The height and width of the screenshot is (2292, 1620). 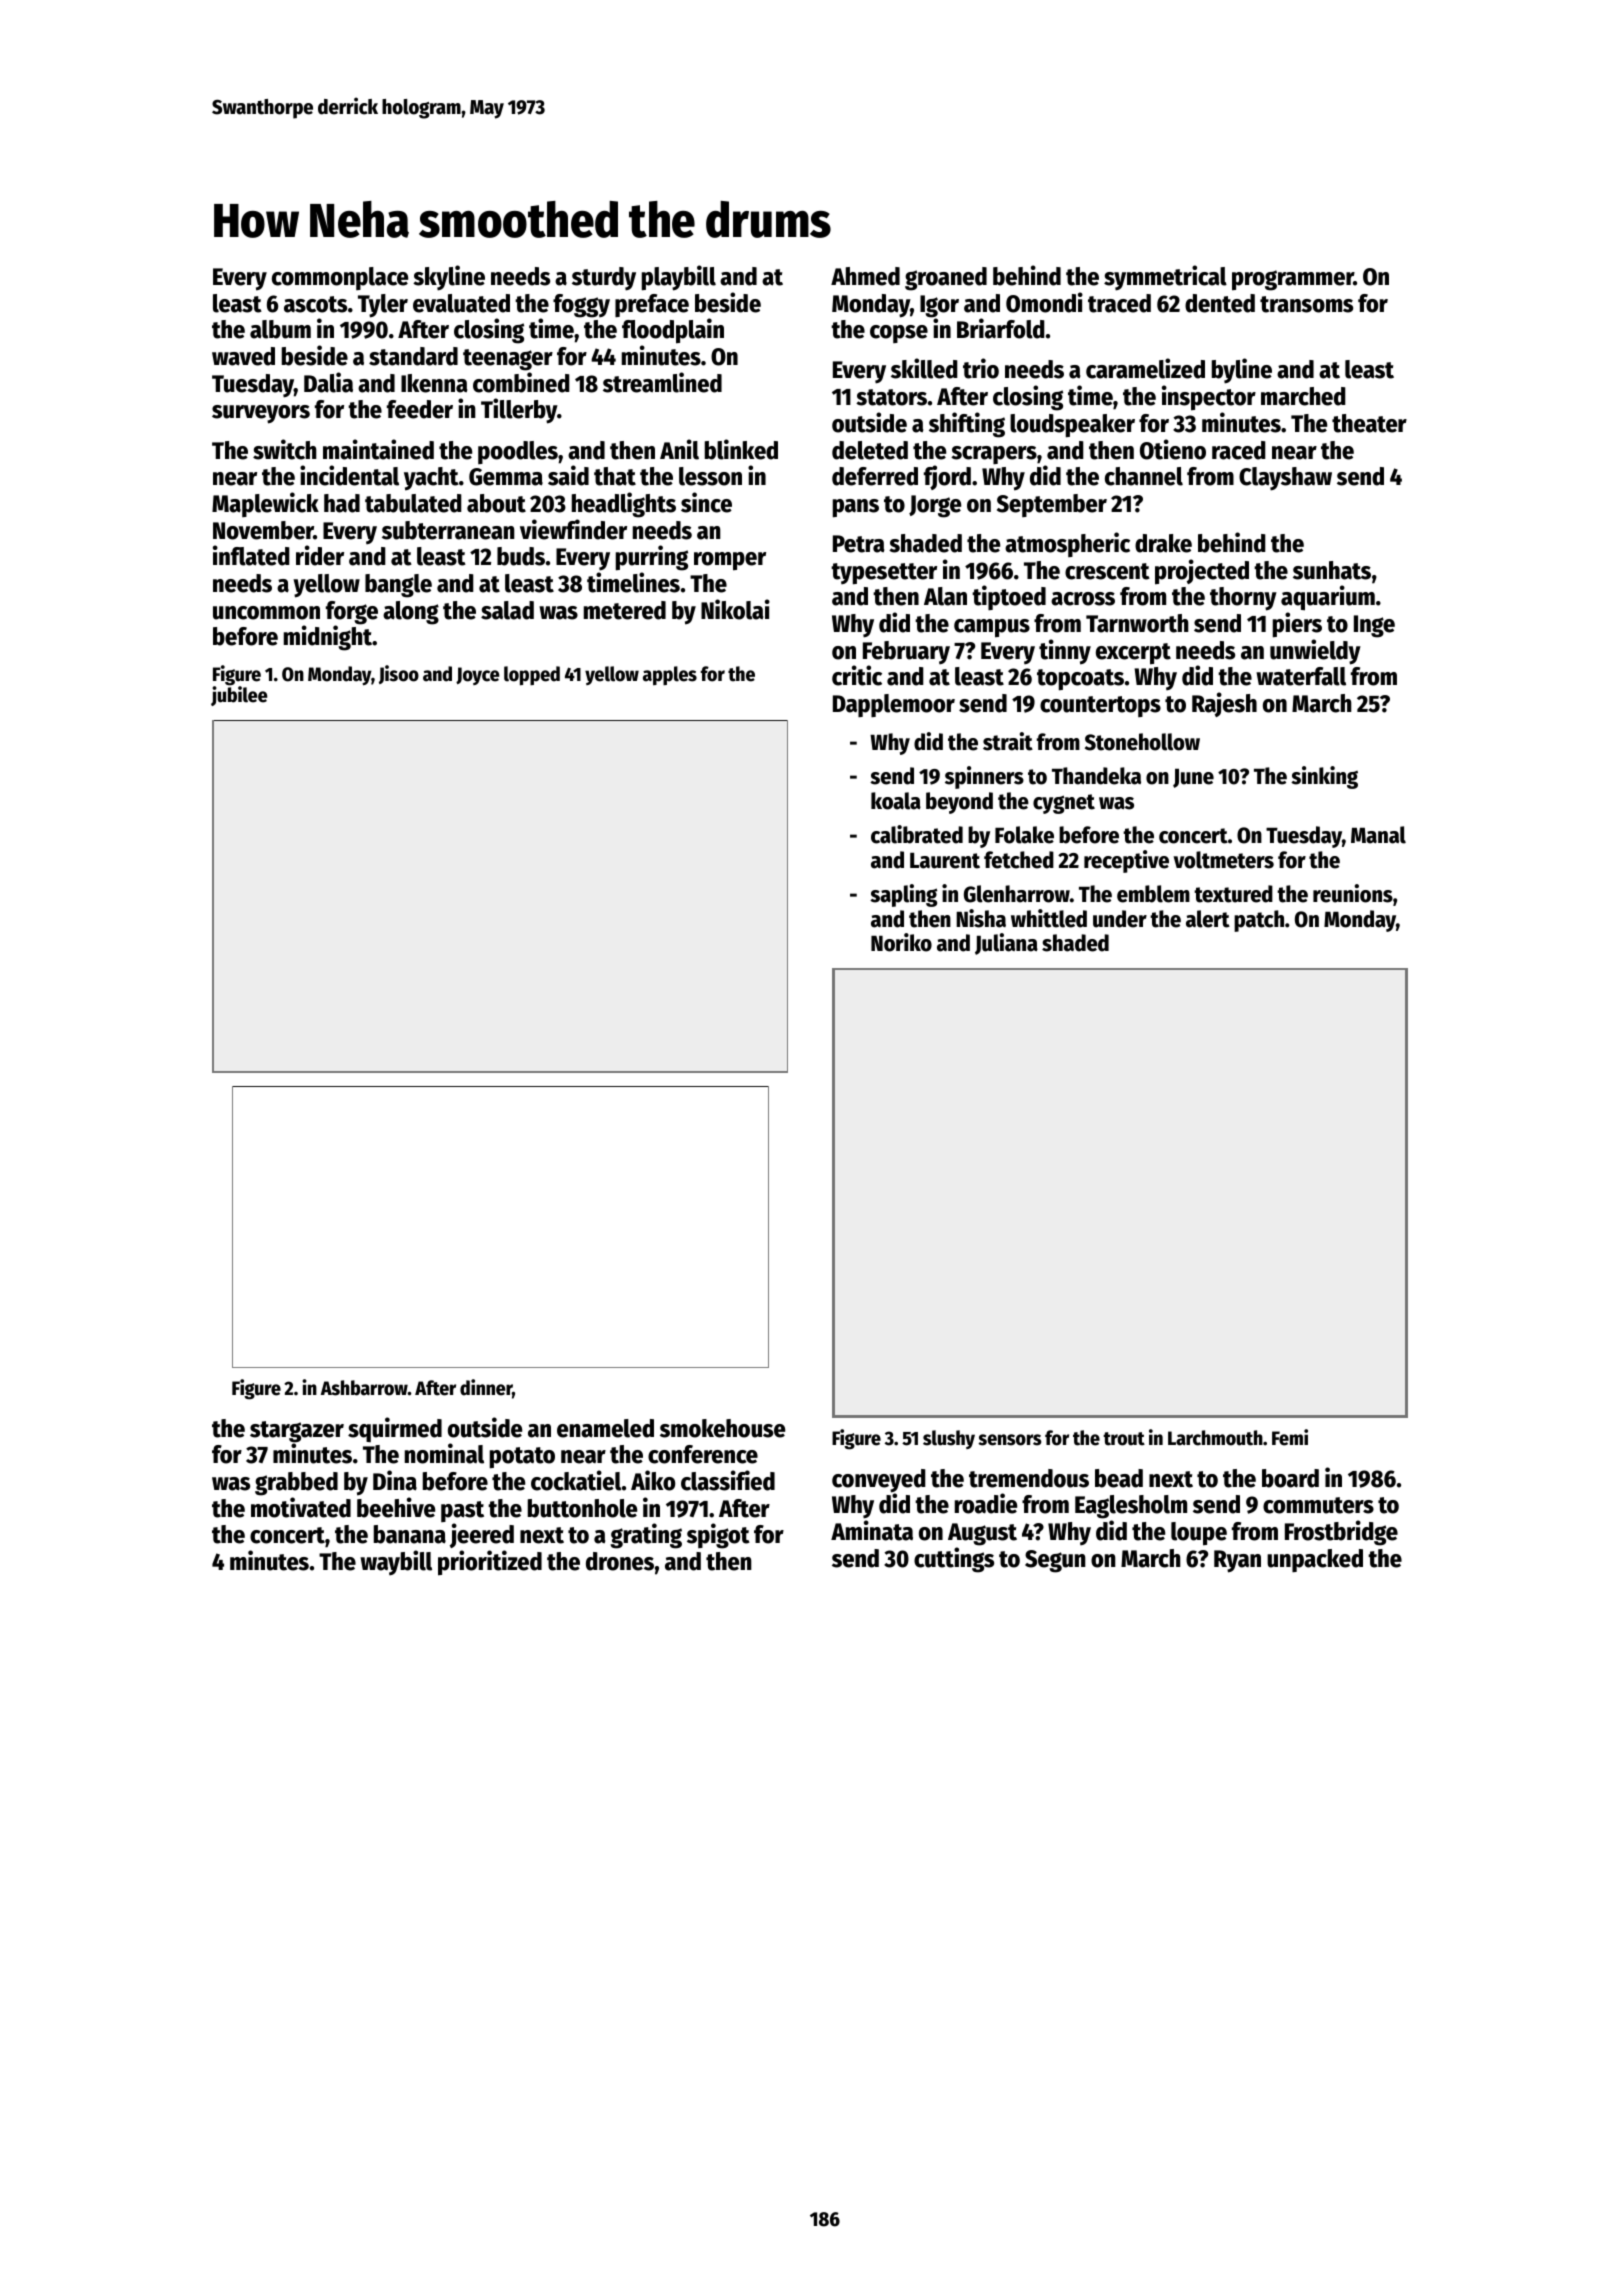 What do you see at coordinates (945, 861) in the screenshot?
I see `Laurent` at bounding box center [945, 861].
